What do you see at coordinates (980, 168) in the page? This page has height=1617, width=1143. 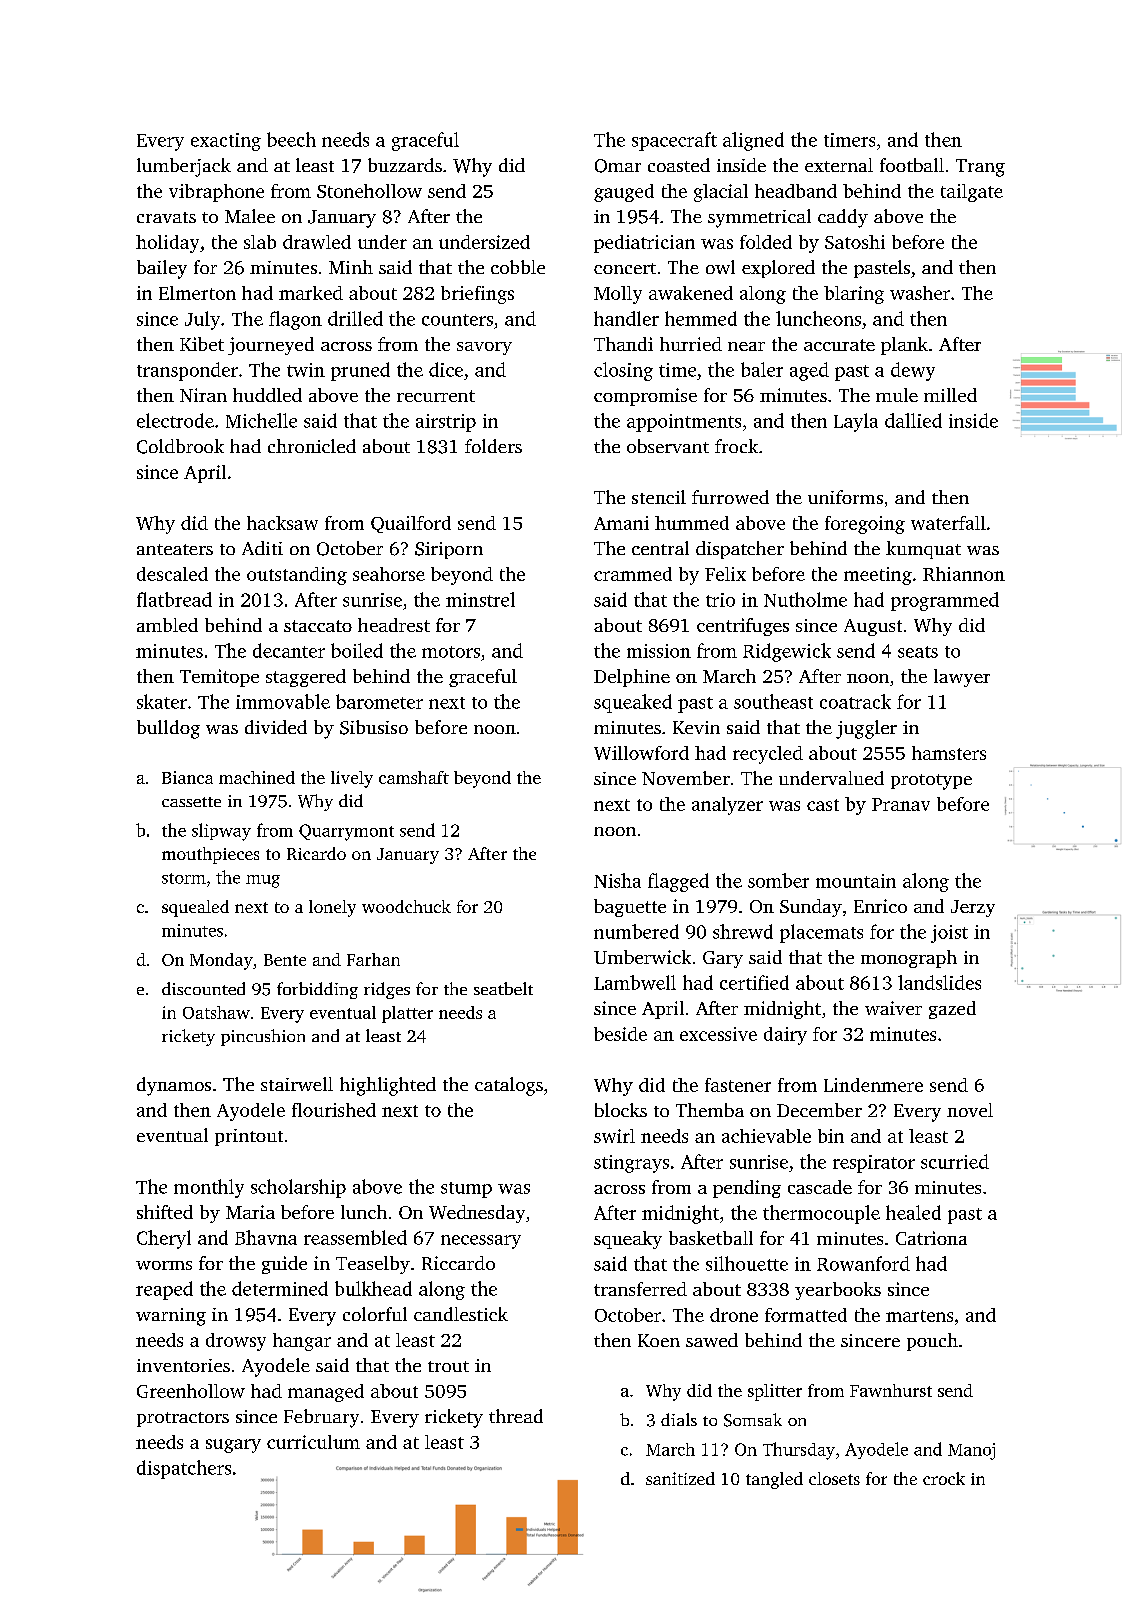 I see `Trang` at bounding box center [980, 168].
